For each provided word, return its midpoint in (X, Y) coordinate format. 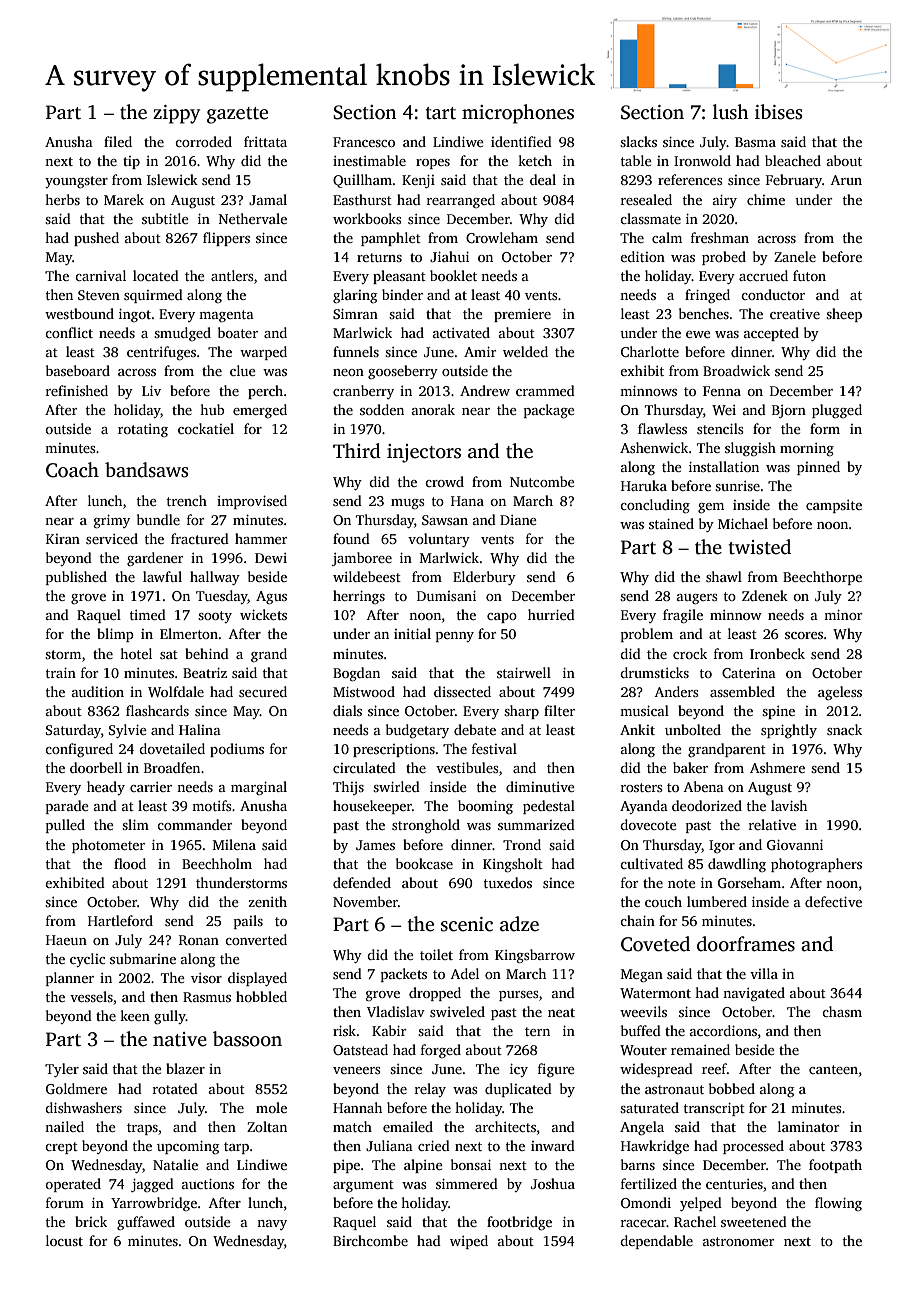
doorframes (746, 944)
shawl (724, 576)
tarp (236, 1148)
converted (256, 939)
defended (362, 882)
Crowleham (502, 237)
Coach (72, 470)
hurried (551, 614)
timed (148, 614)
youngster (76, 182)
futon (809, 275)
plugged (837, 411)
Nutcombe (542, 481)
